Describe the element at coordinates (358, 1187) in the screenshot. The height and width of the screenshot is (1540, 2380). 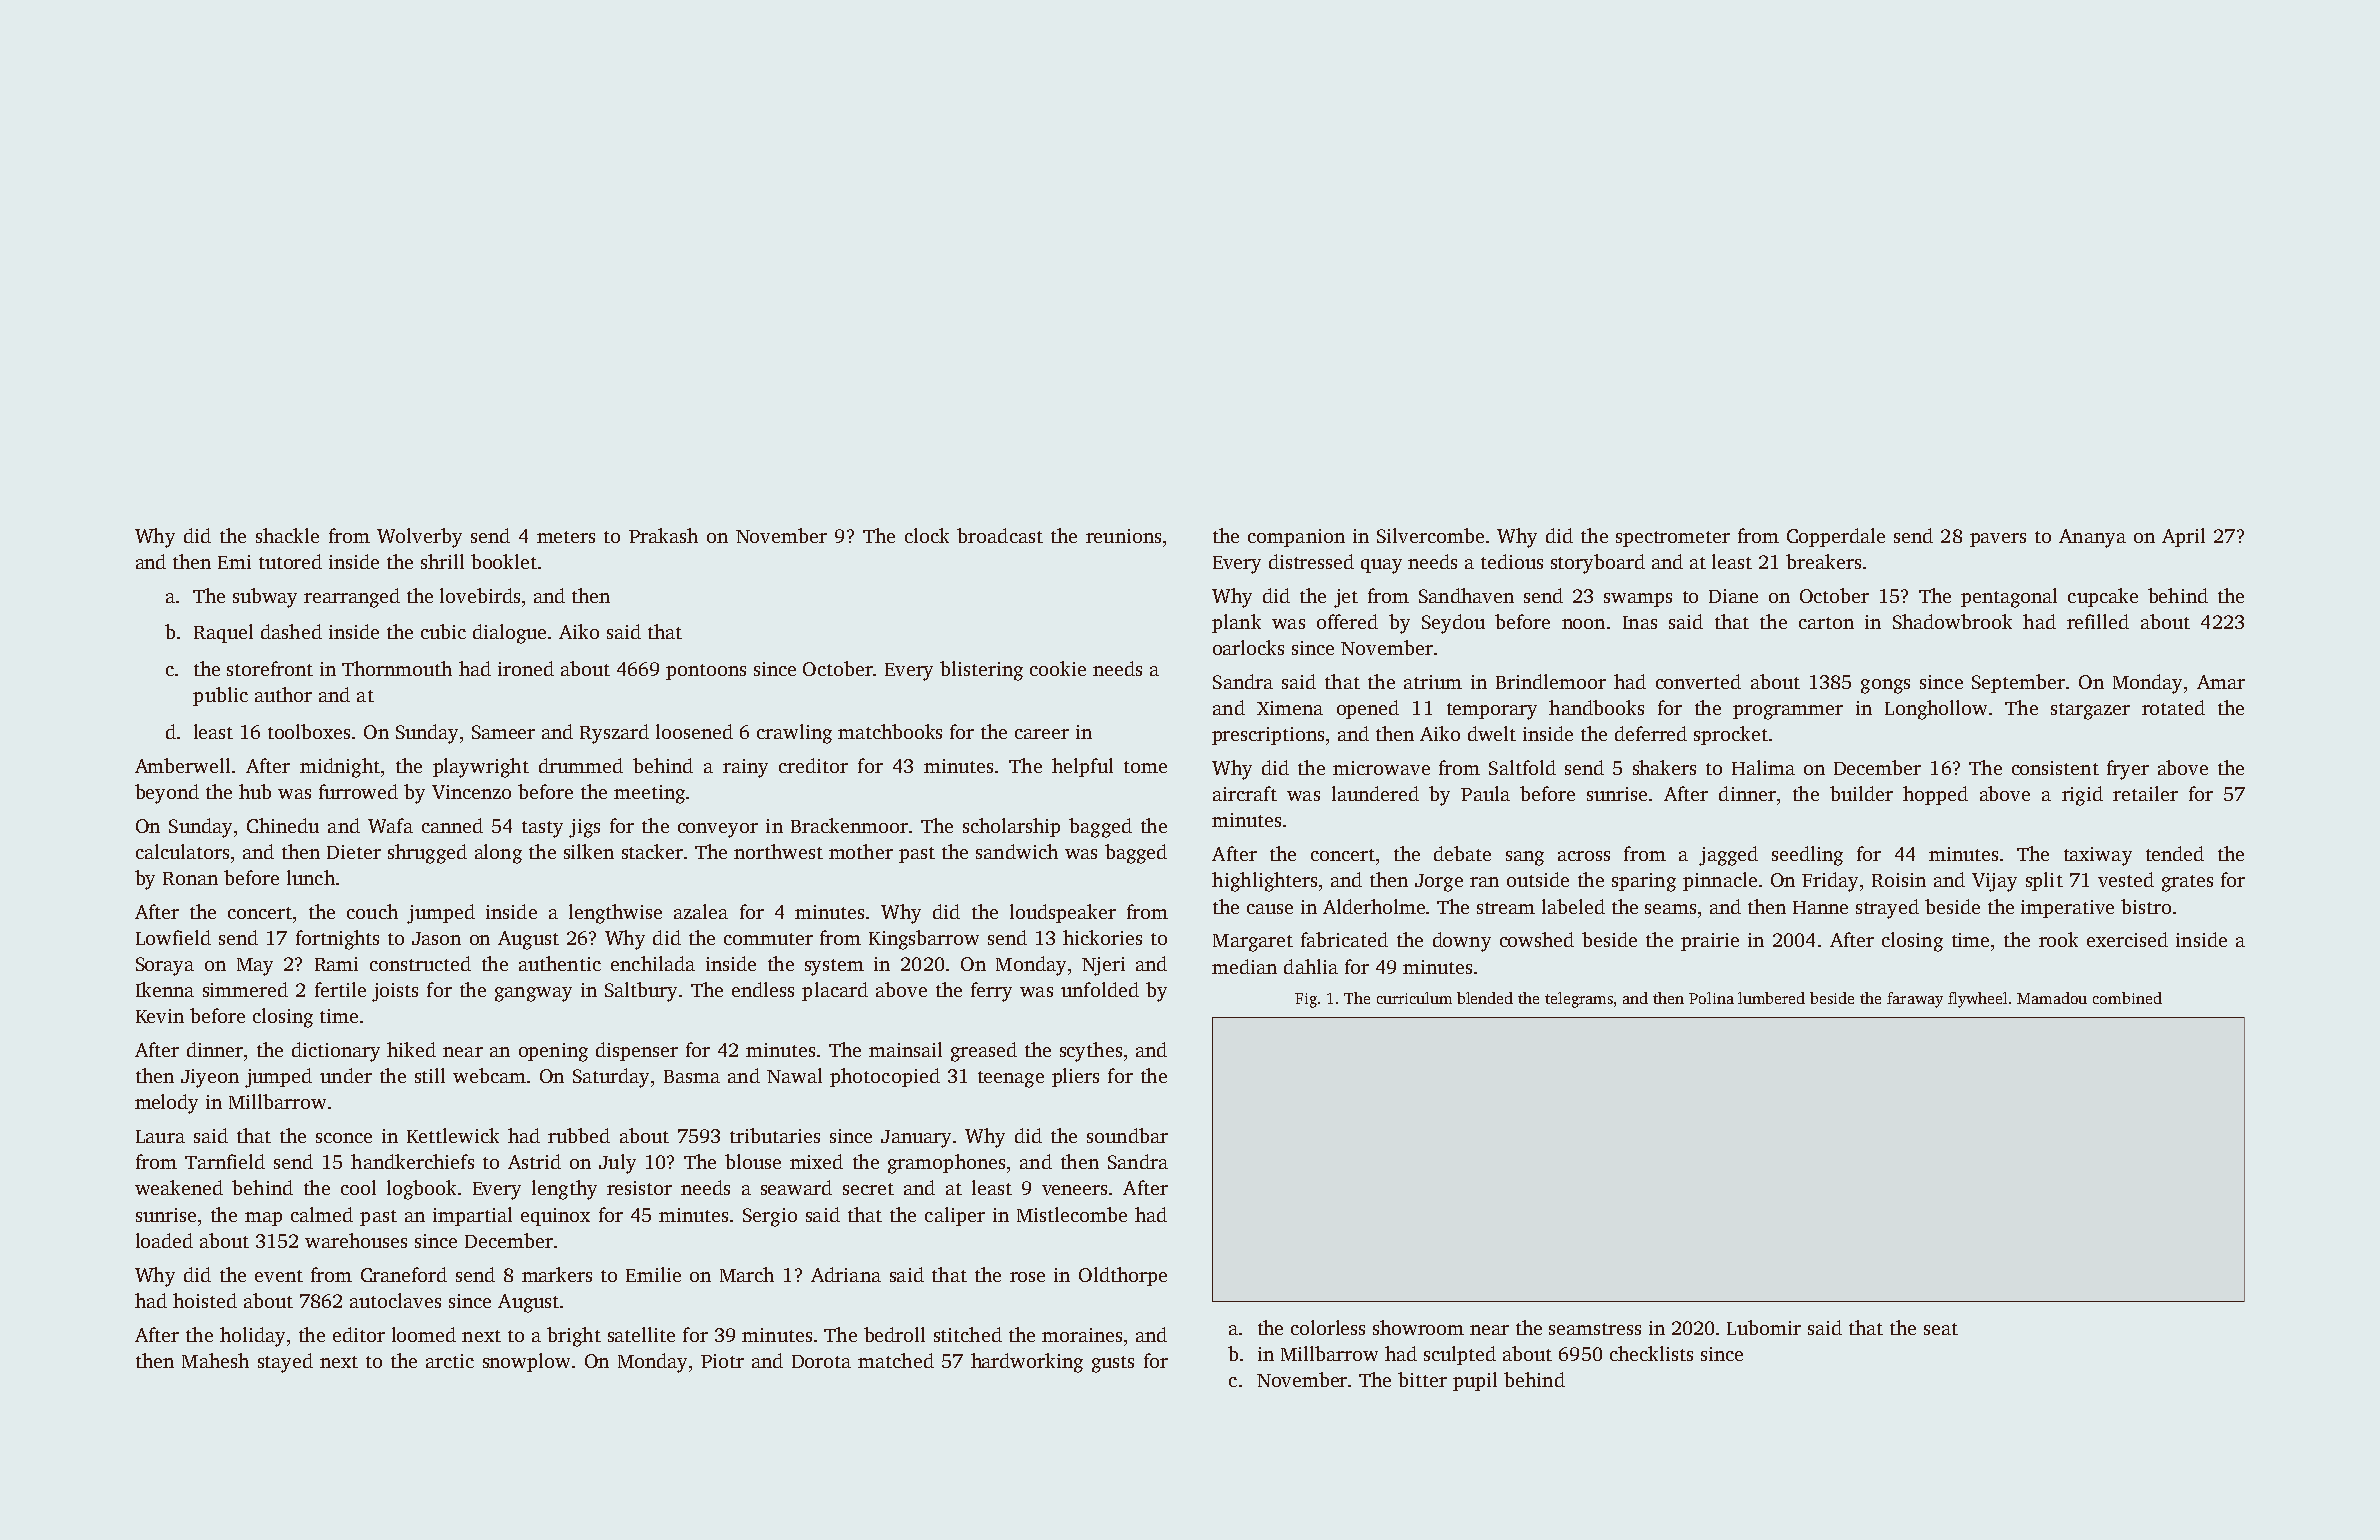
I see `cool` at that location.
